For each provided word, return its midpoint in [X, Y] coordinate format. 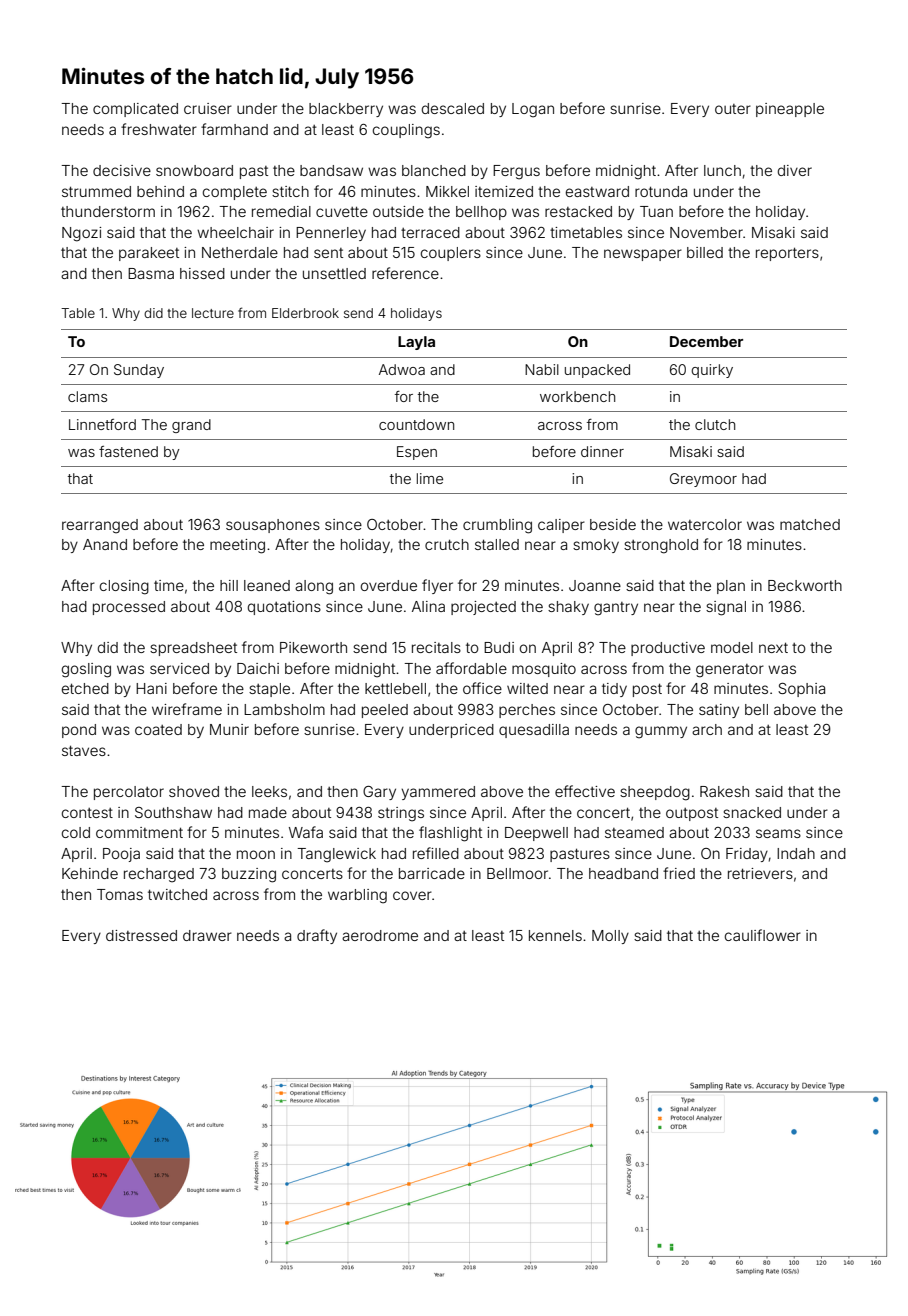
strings [401, 814]
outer [733, 109]
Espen [417, 453]
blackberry [346, 110]
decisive [122, 170]
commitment [139, 832]
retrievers [760, 873]
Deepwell [536, 834]
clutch [715, 424]
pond [79, 731]
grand [191, 426]
